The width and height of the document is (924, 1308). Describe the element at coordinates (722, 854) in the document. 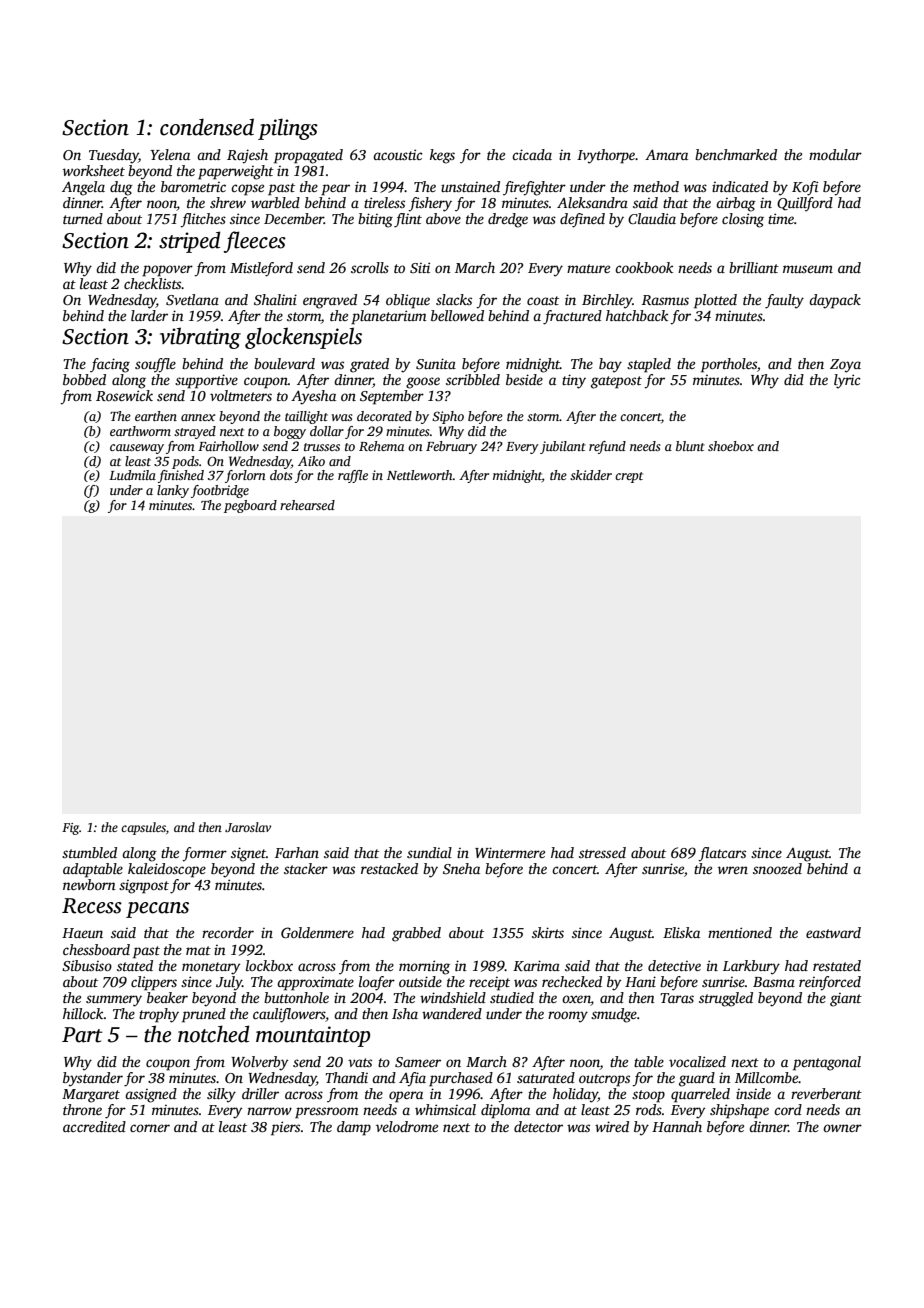

I see `flatcars` at that location.
